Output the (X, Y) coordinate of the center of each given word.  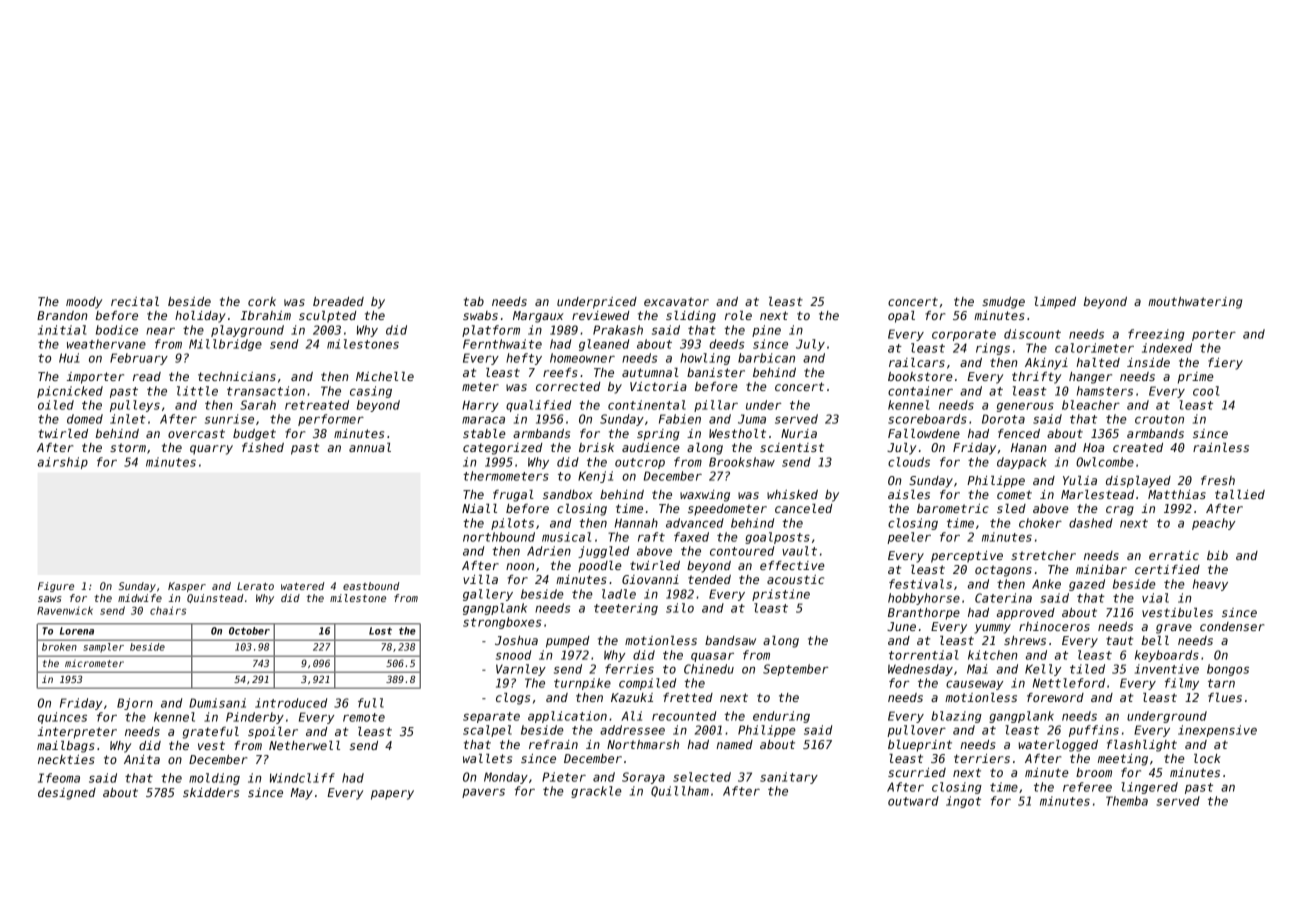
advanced (695, 523)
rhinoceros (1054, 626)
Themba (1127, 801)
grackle (596, 792)
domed (85, 419)
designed (67, 794)
